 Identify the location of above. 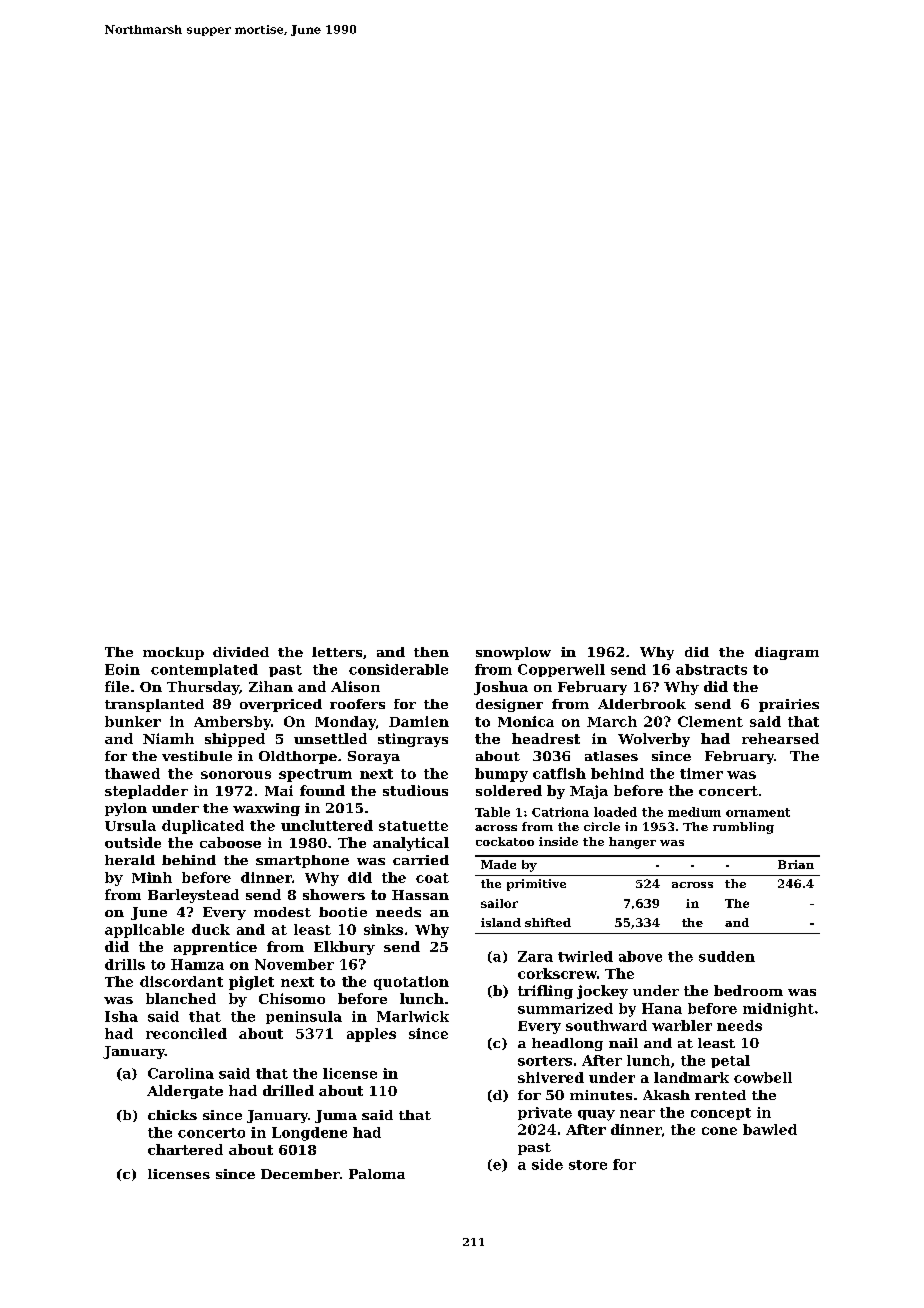
(640, 956).
